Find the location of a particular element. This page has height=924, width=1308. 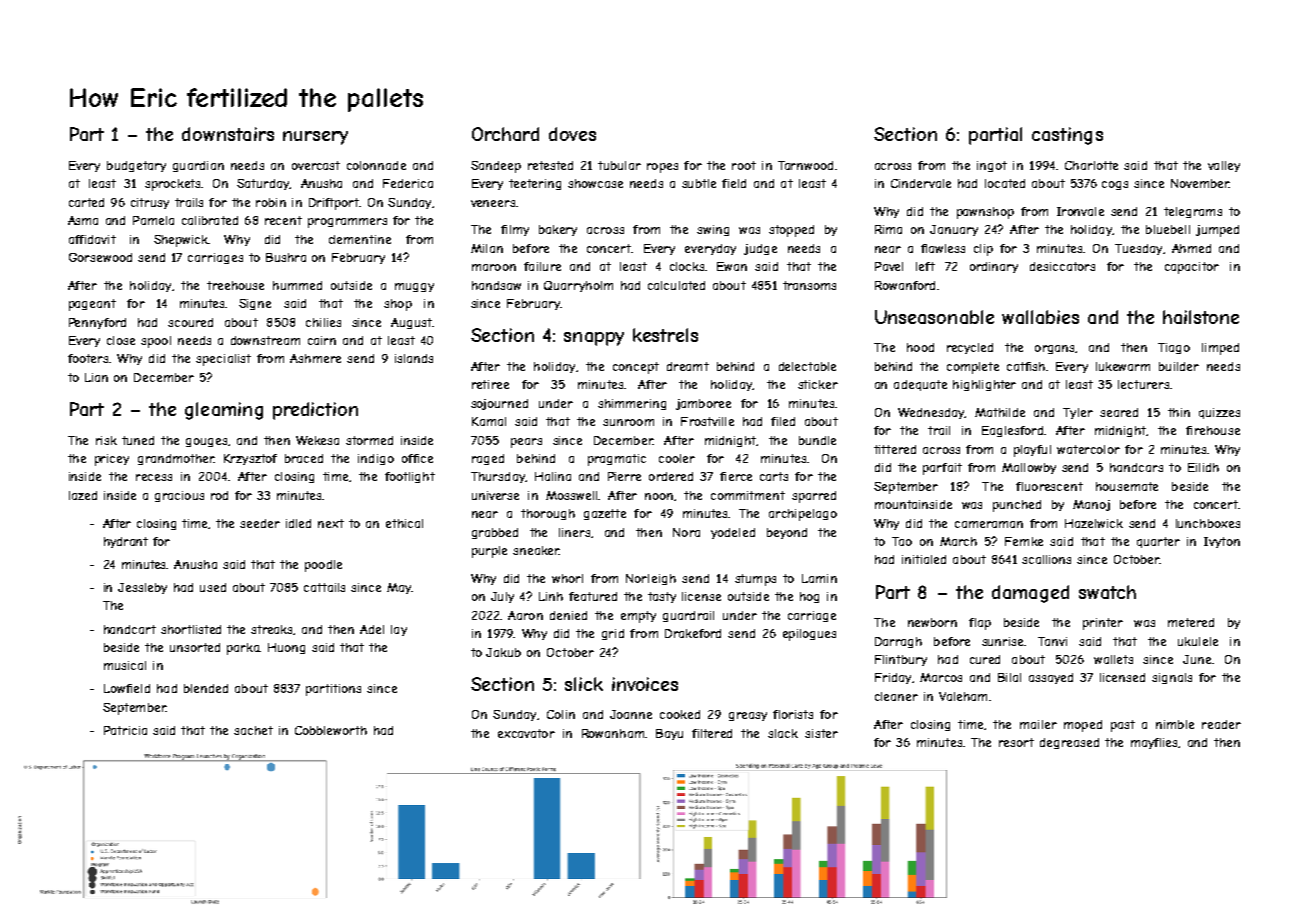

resort is located at coordinates (1016, 742).
